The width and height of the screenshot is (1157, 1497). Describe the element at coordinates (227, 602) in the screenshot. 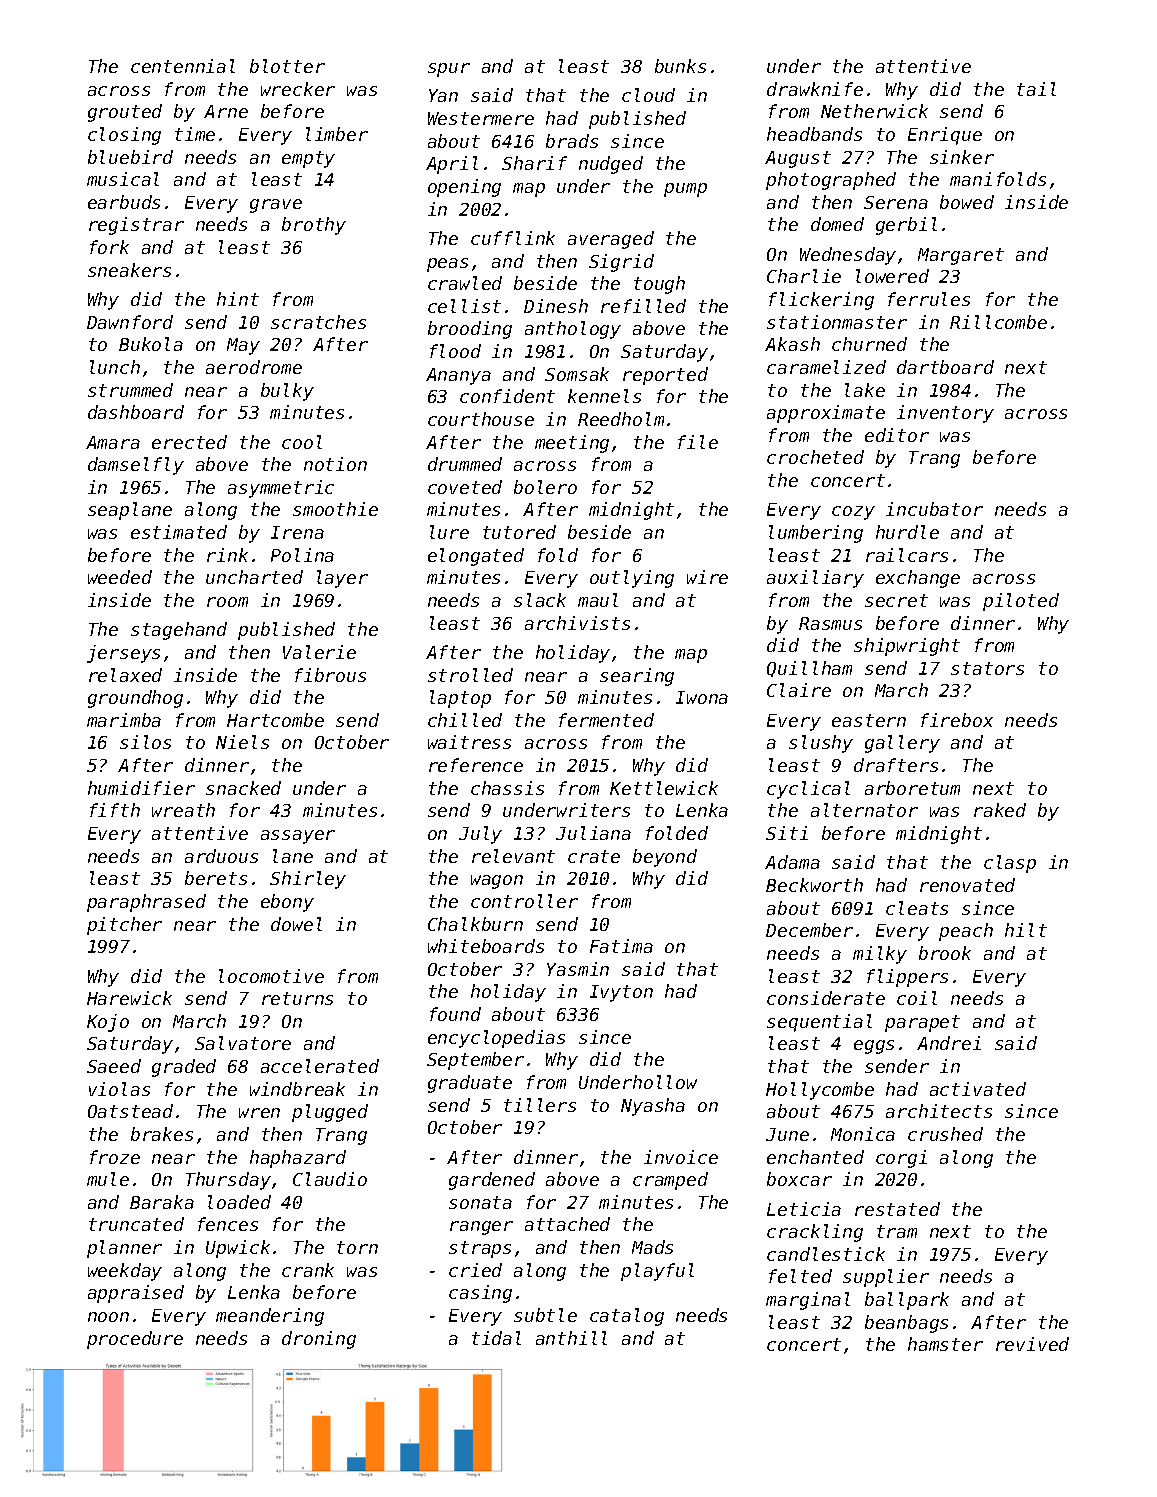

I see `room` at that location.
